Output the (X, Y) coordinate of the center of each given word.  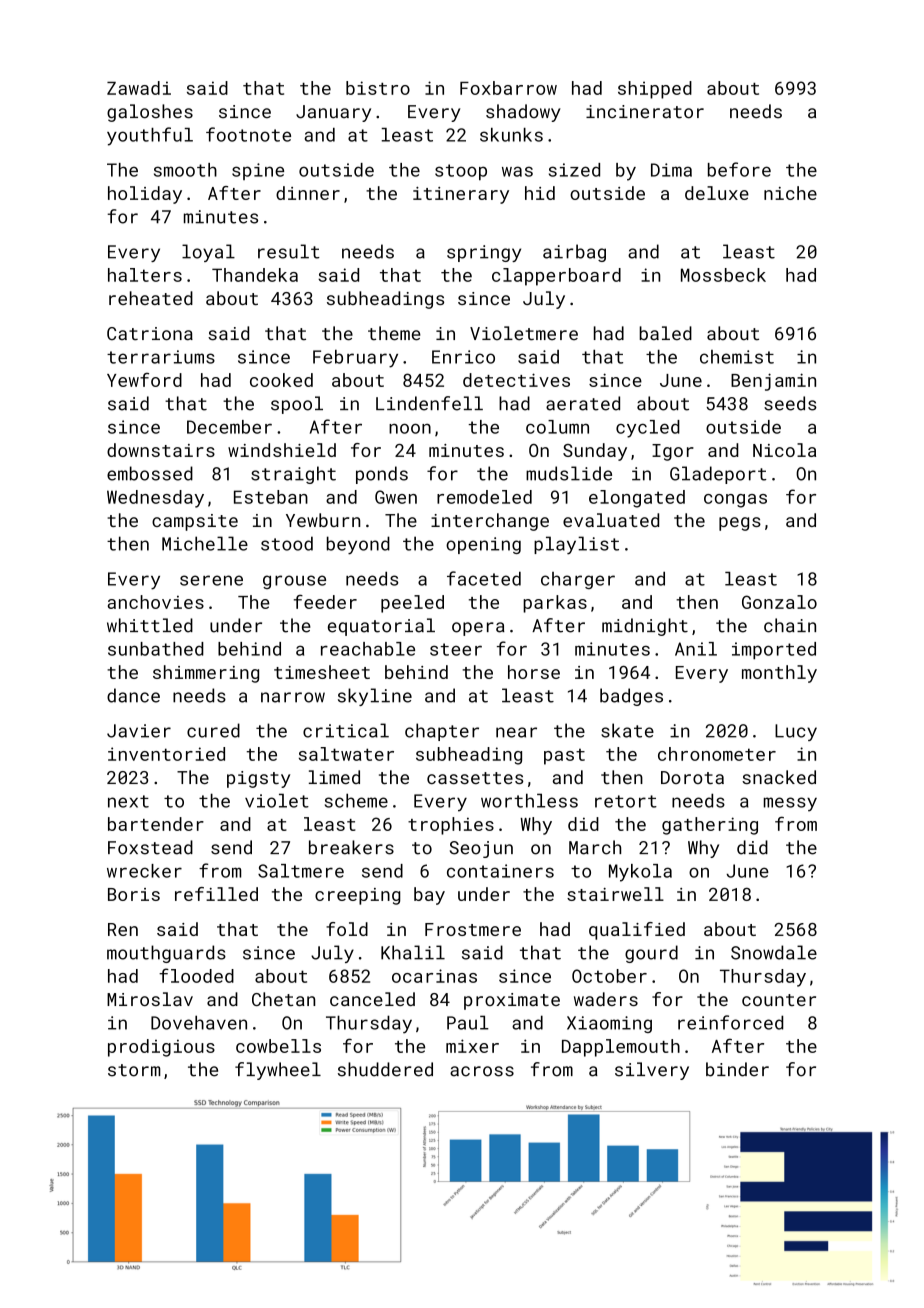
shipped (655, 90)
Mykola (640, 873)
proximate (512, 1001)
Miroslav (150, 999)
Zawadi (139, 88)
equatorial (381, 627)
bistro (378, 88)
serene (211, 580)
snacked (779, 777)
